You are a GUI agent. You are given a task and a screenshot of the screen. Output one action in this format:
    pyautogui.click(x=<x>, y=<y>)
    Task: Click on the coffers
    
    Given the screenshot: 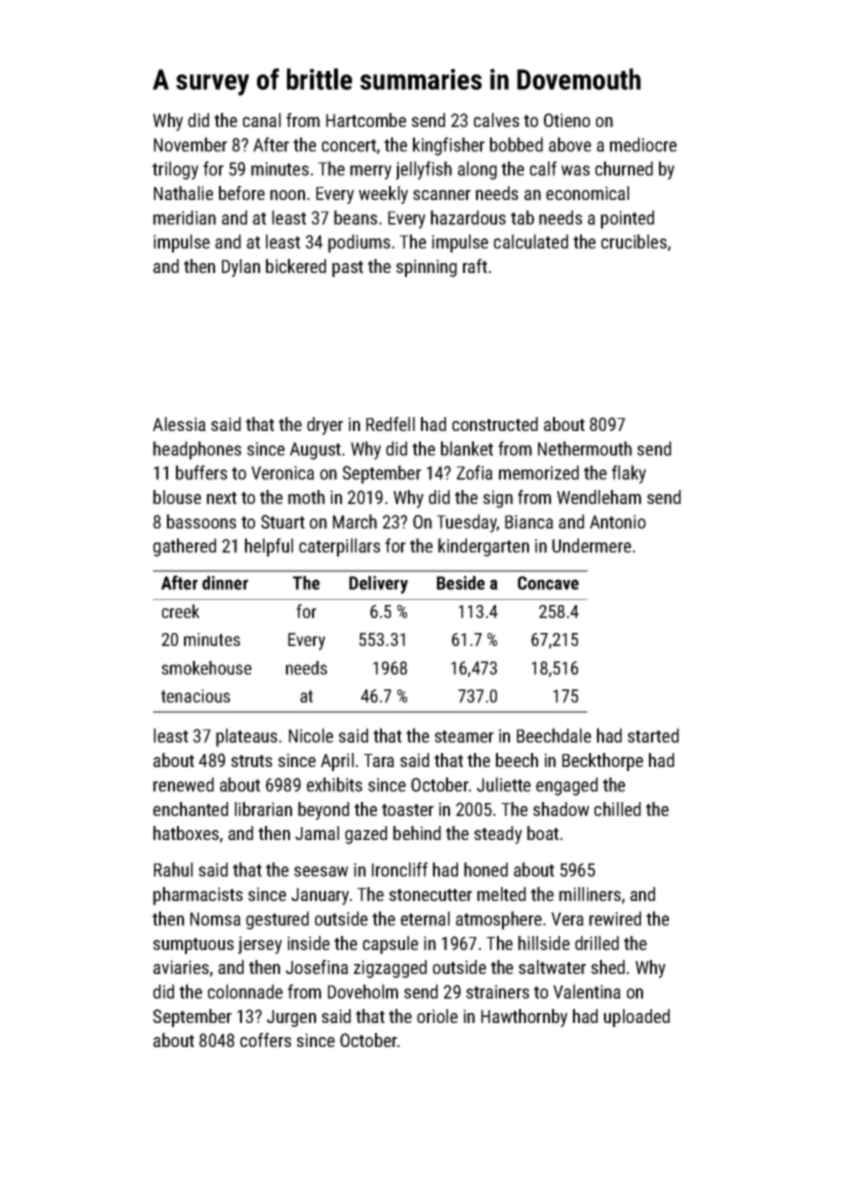 What is the action you would take?
    pyautogui.click(x=265, y=1040)
